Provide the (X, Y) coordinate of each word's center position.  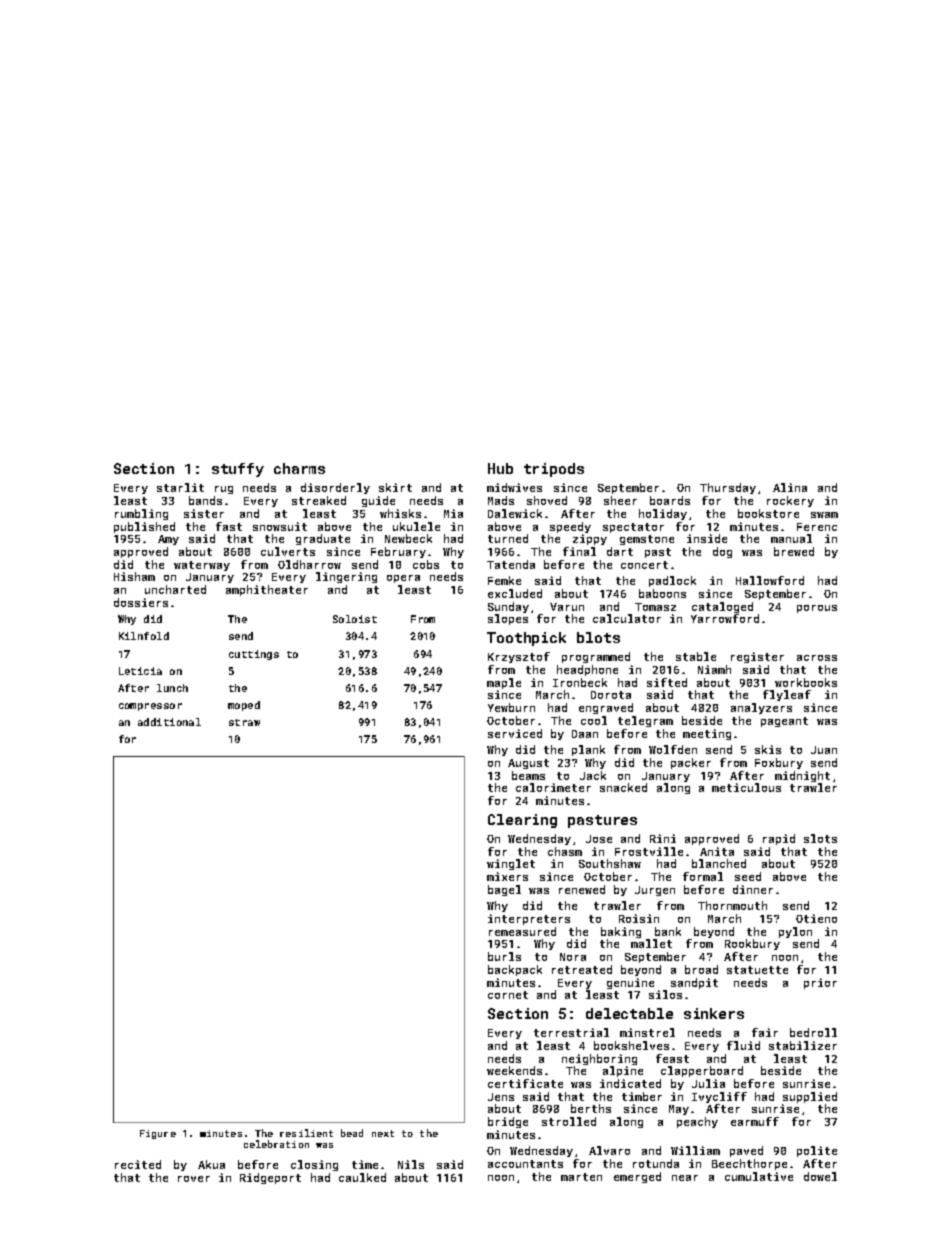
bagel (504, 890)
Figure (158, 1134)
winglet (511, 864)
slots (820, 838)
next (383, 1133)
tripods (554, 470)
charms (299, 468)
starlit (180, 487)
